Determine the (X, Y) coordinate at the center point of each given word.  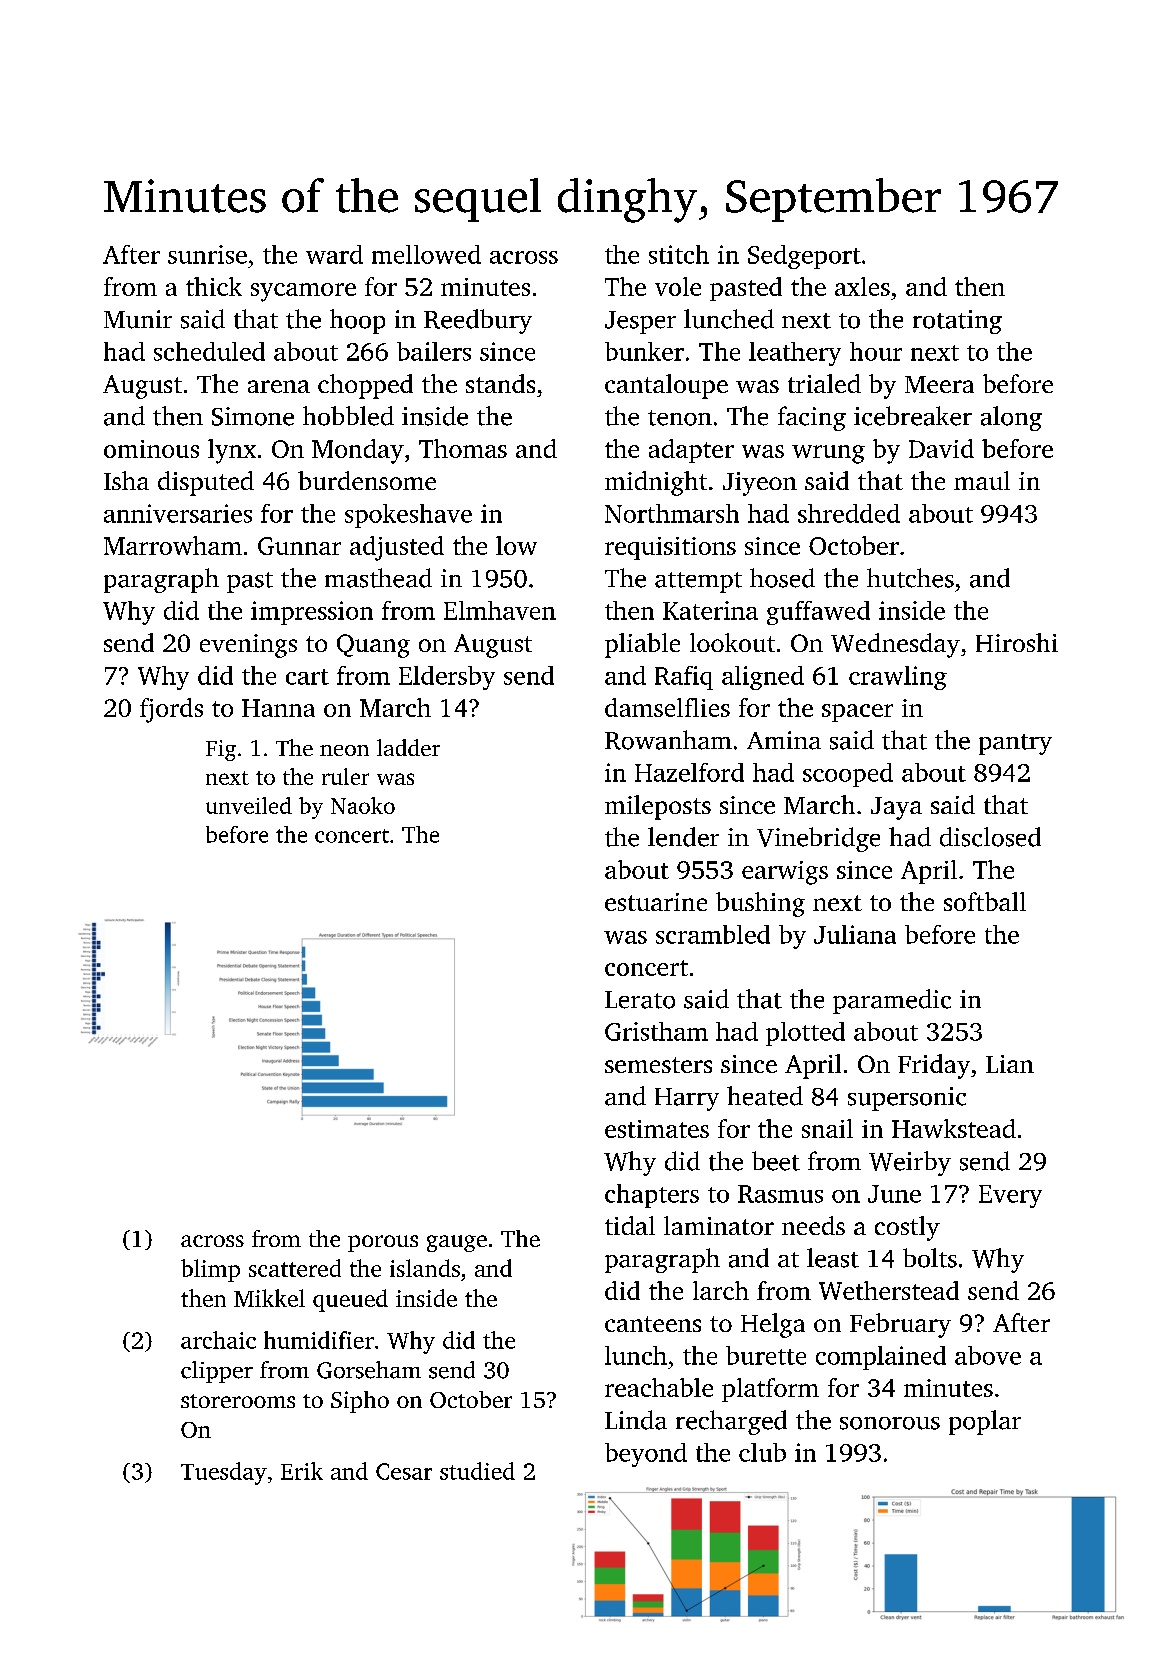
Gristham (656, 1031)
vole (678, 286)
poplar (985, 1422)
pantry (1015, 744)
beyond (646, 1455)
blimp (210, 1270)
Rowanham (668, 740)
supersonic (907, 1099)
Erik (302, 1471)
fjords (171, 710)
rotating (957, 322)
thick (214, 286)
